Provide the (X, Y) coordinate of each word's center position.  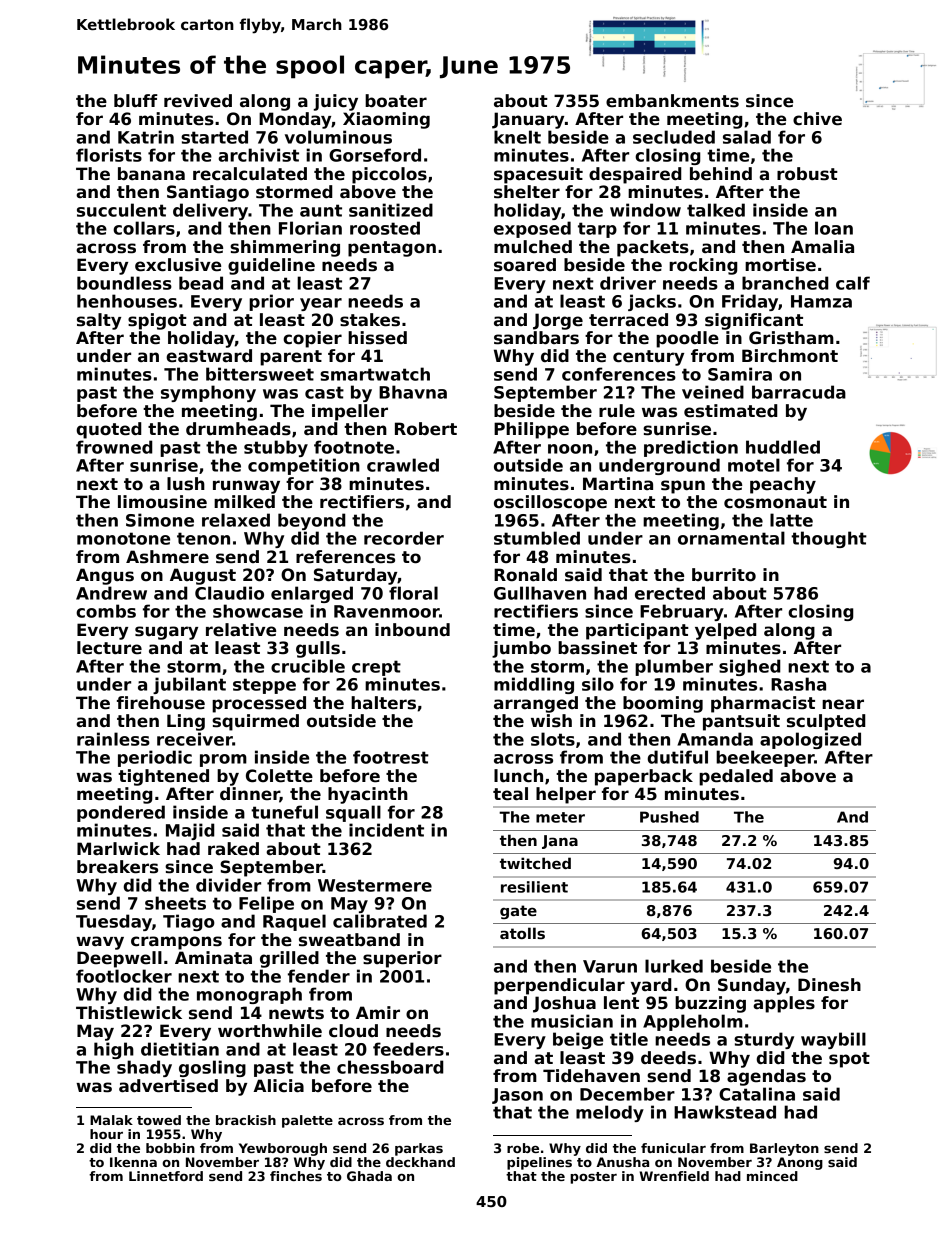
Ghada (369, 1176)
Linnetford (166, 1176)
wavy (100, 943)
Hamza (821, 301)
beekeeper (765, 758)
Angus (105, 576)
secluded (674, 137)
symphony (208, 393)
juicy (336, 102)
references (345, 557)
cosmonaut (775, 502)
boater (396, 101)
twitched (535, 863)
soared (525, 265)
